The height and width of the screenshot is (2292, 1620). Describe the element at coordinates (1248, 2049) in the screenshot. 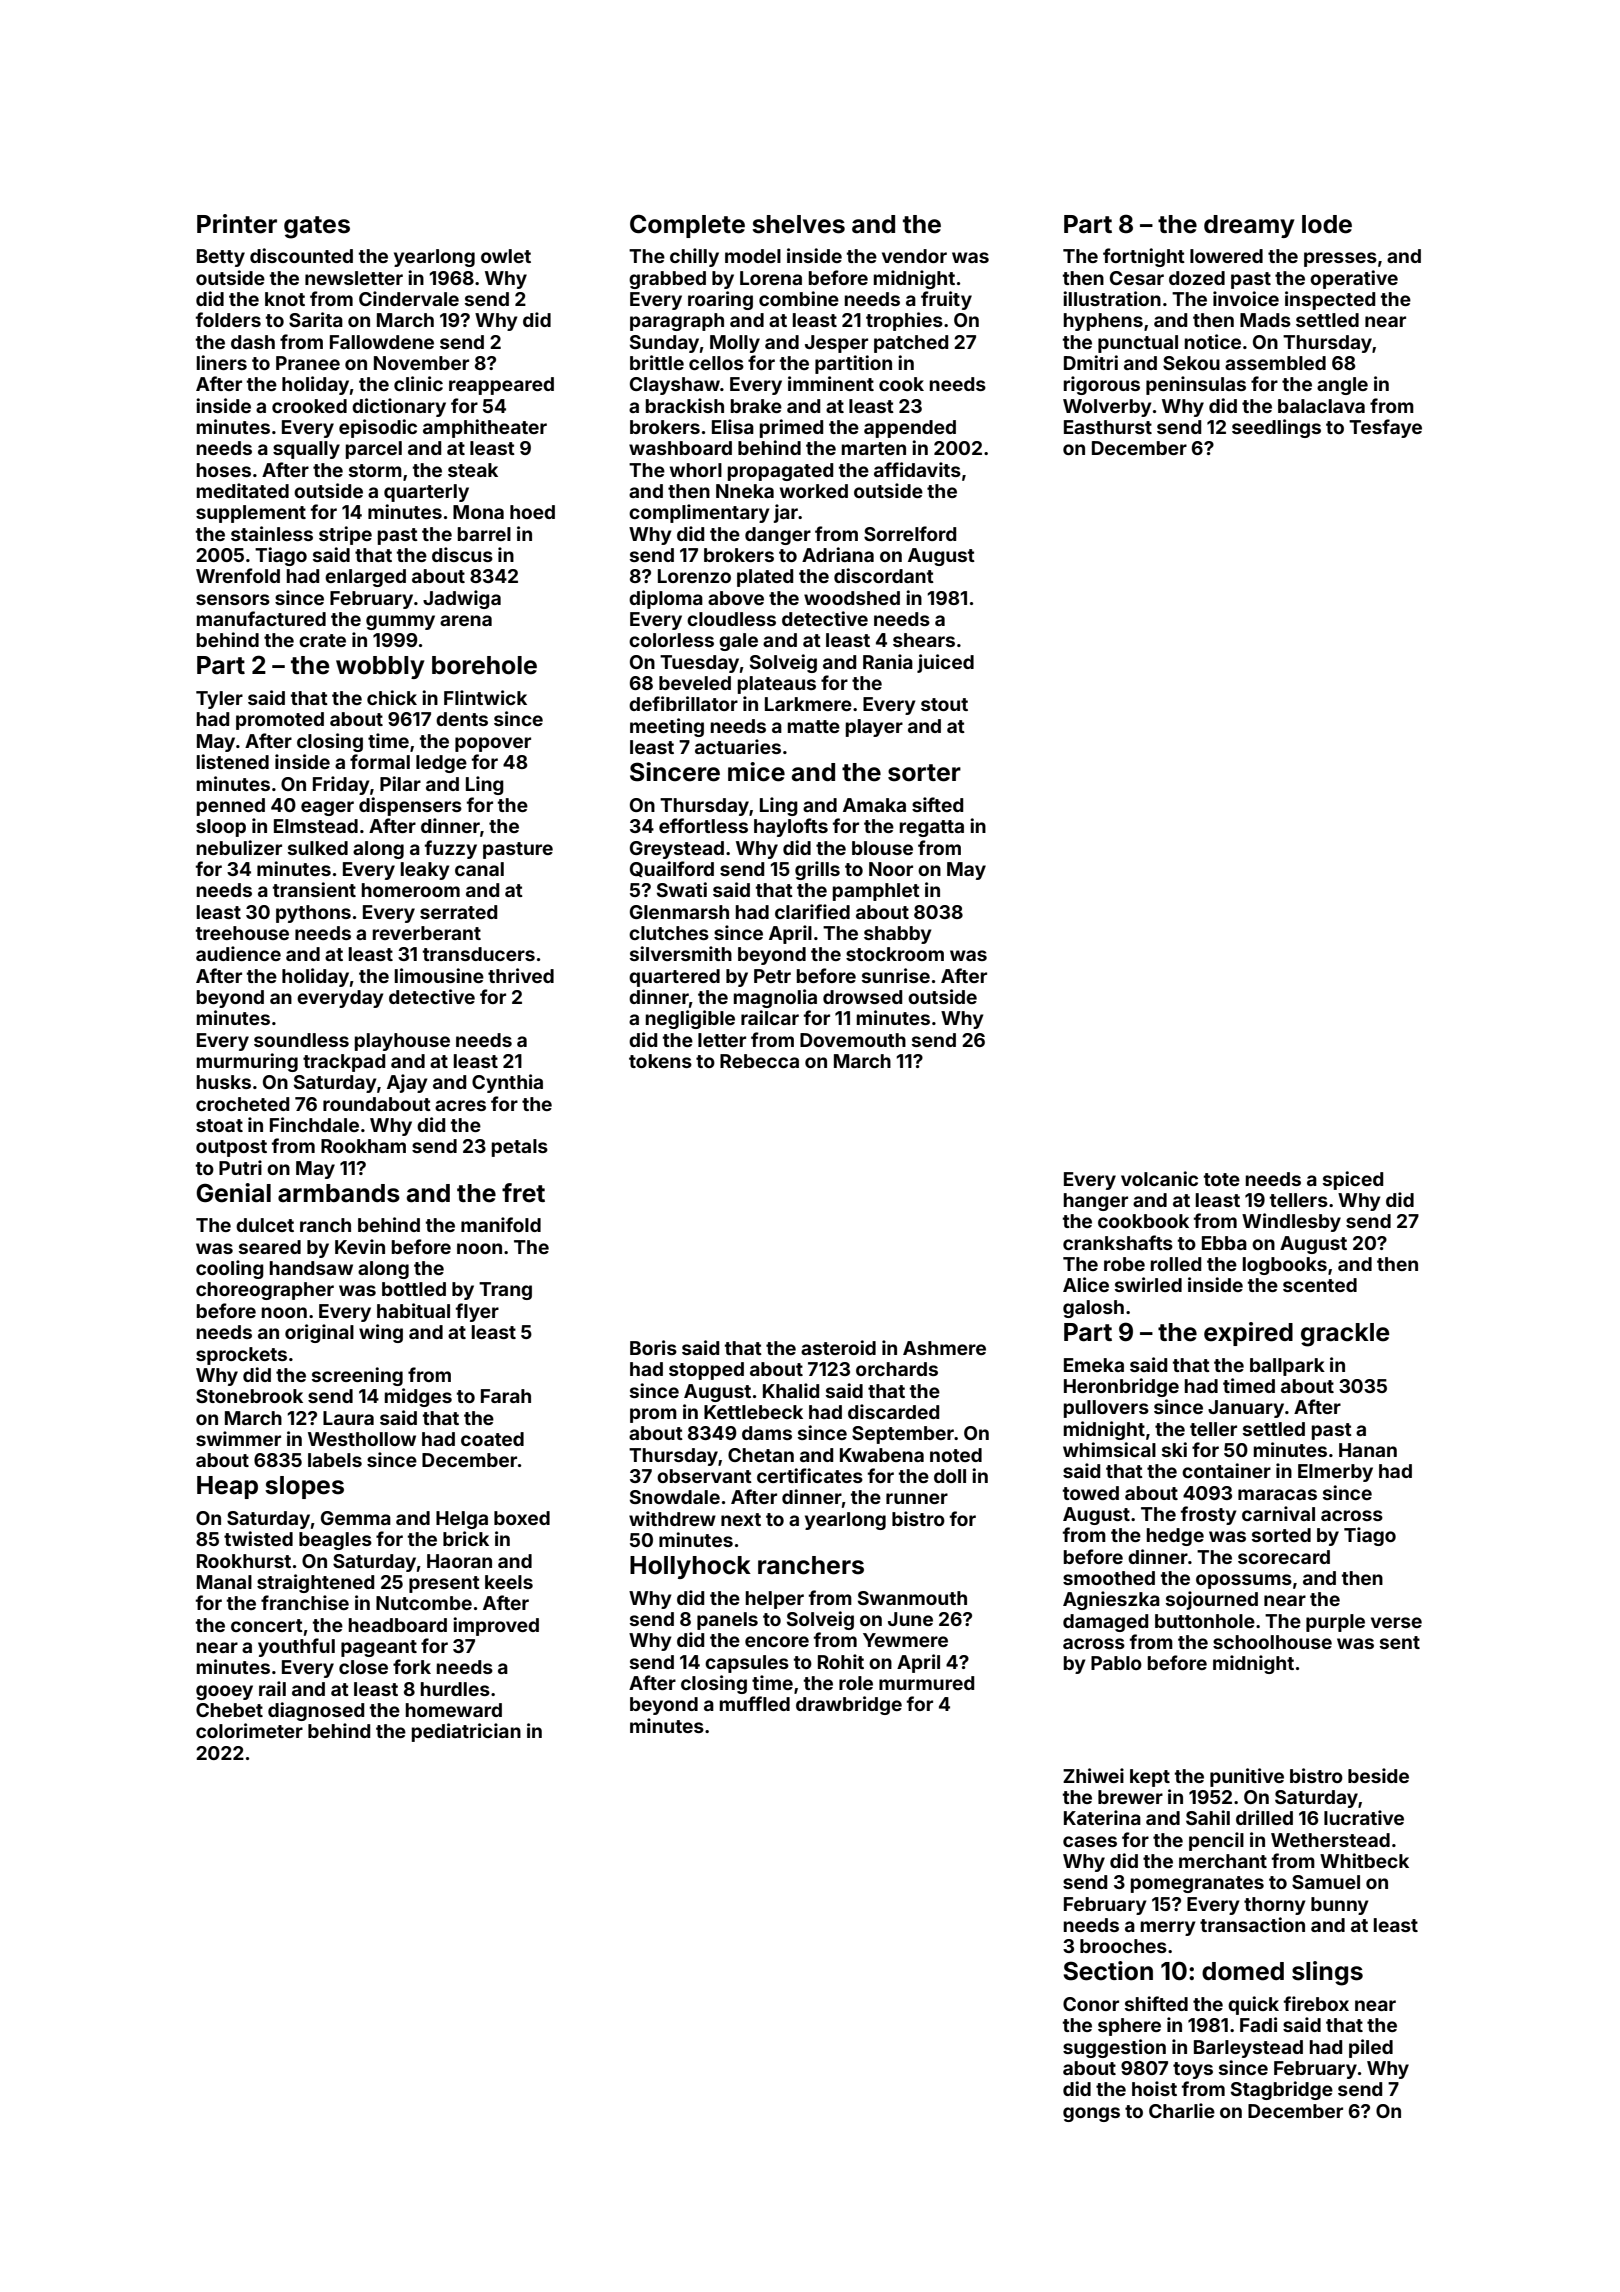

I see `Barleystead` at that location.
